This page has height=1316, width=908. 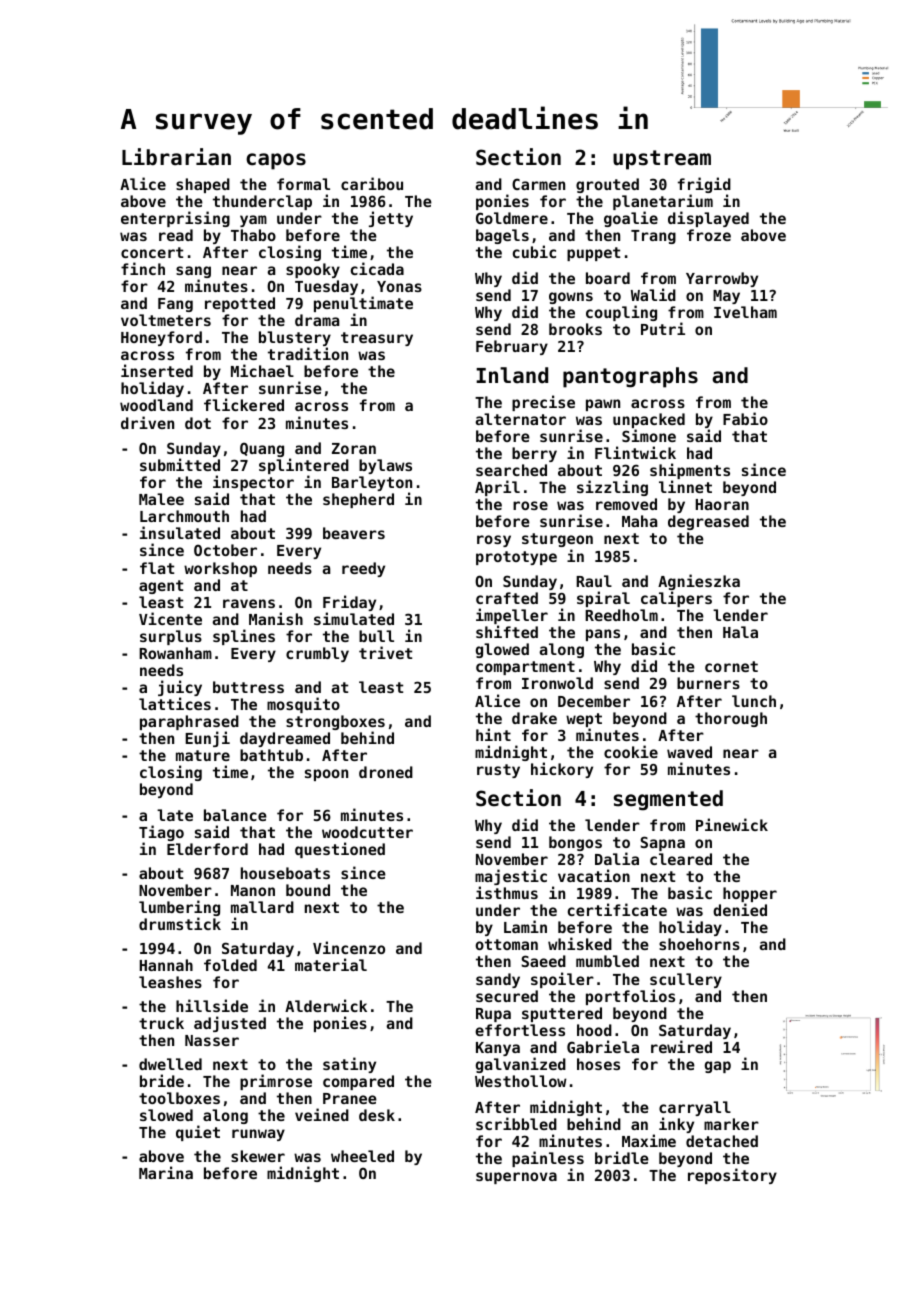 I want to click on Librarian, so click(x=176, y=157).
